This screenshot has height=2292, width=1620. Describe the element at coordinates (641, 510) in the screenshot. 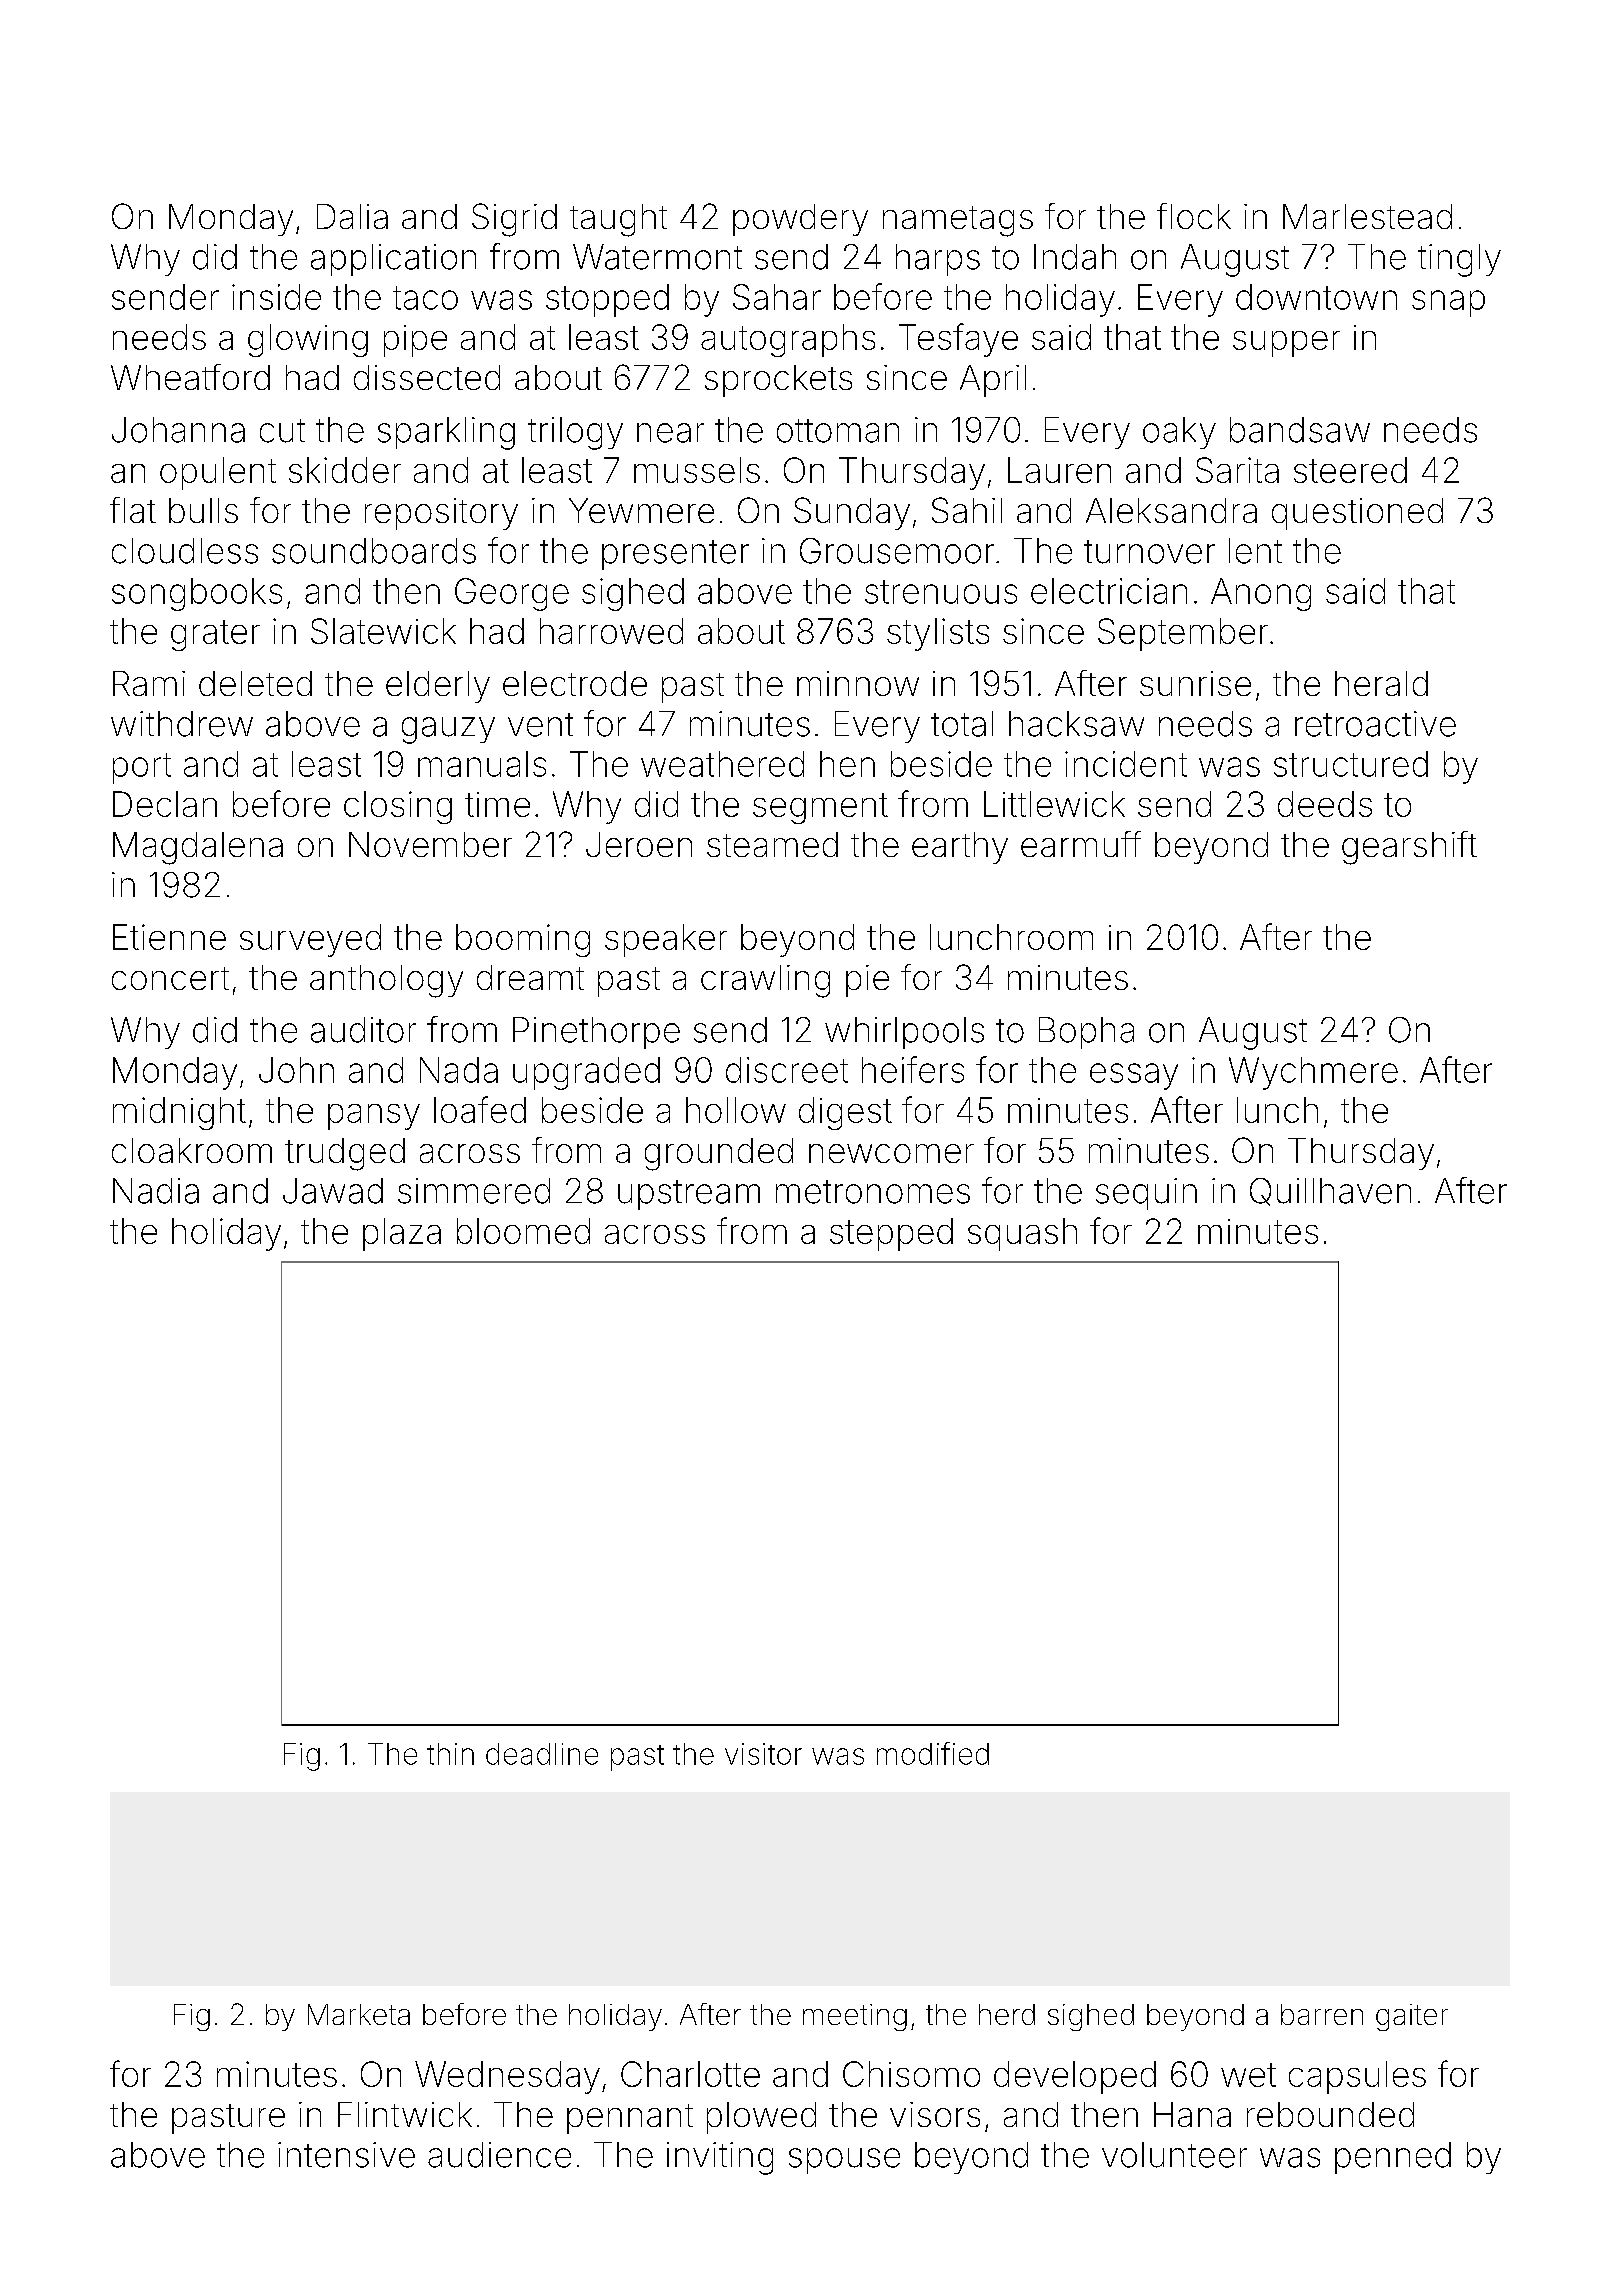

I see `Yewmere` at that location.
